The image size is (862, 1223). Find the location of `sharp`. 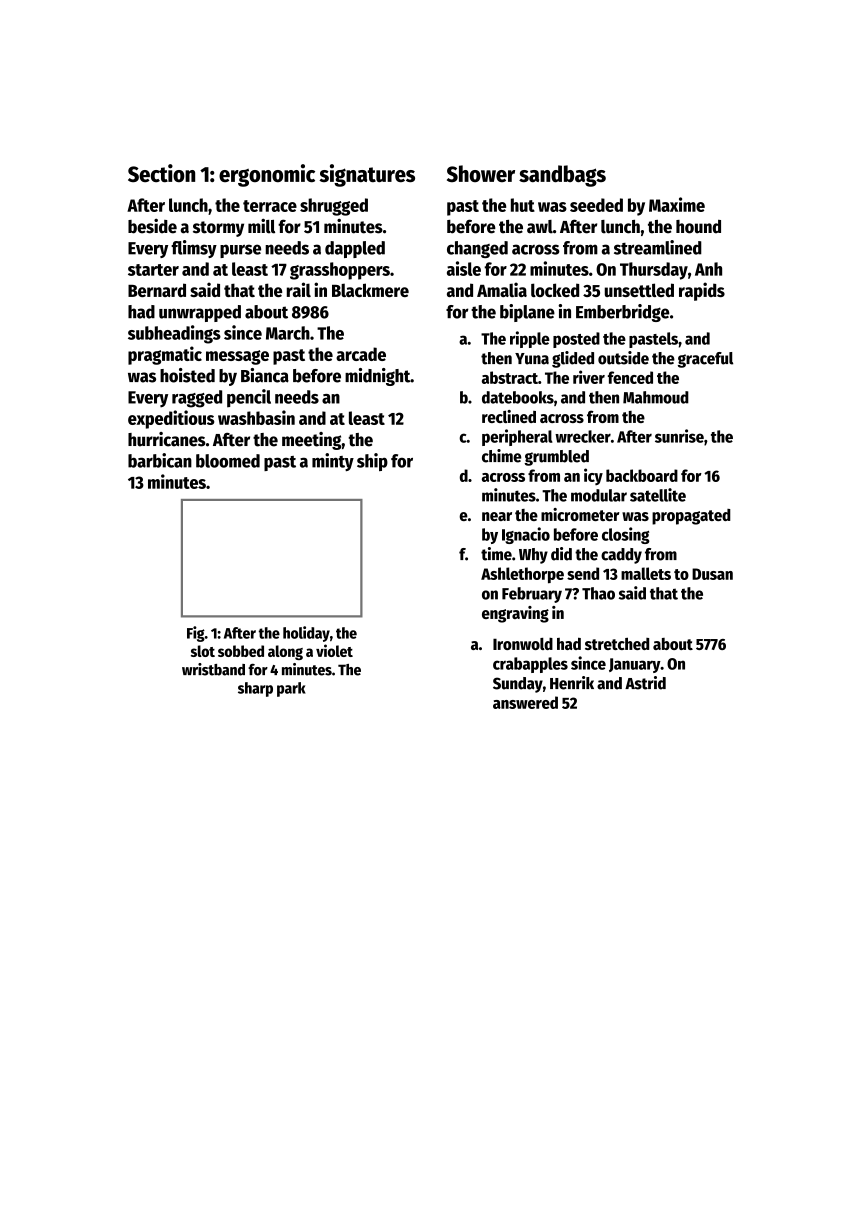

sharp is located at coordinates (255, 689).
